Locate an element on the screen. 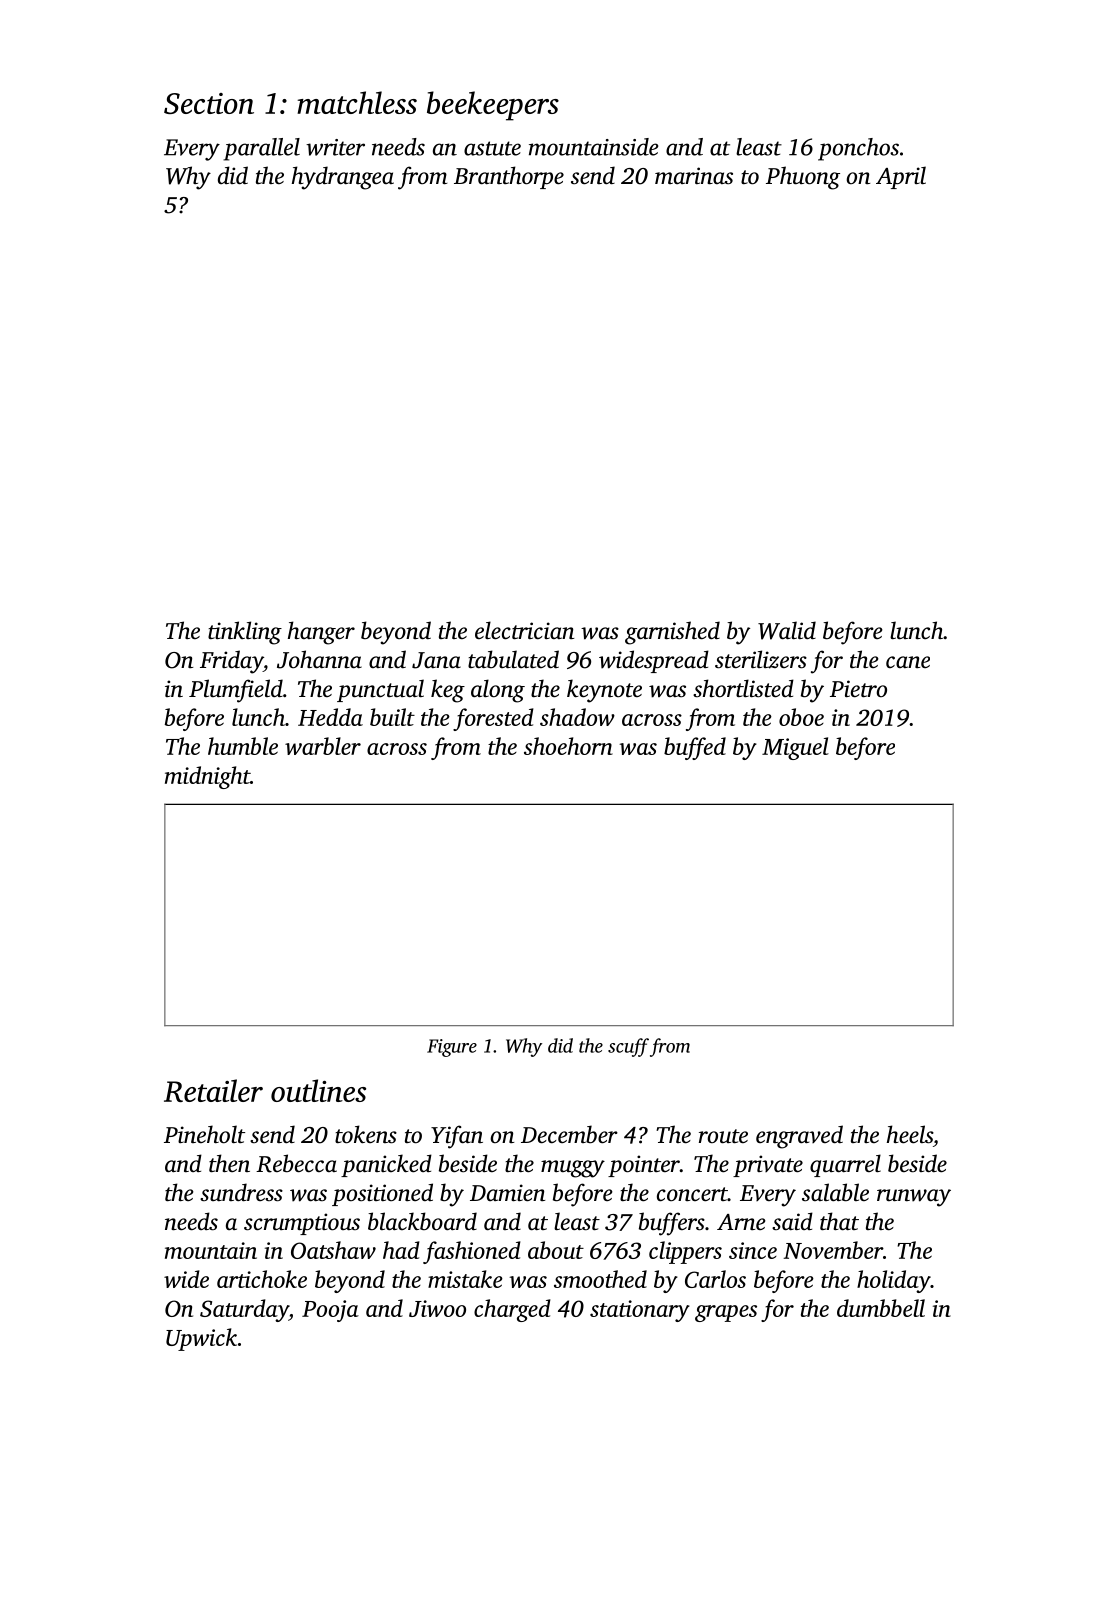 This screenshot has height=1619, width=1118. Phuong is located at coordinates (803, 178).
